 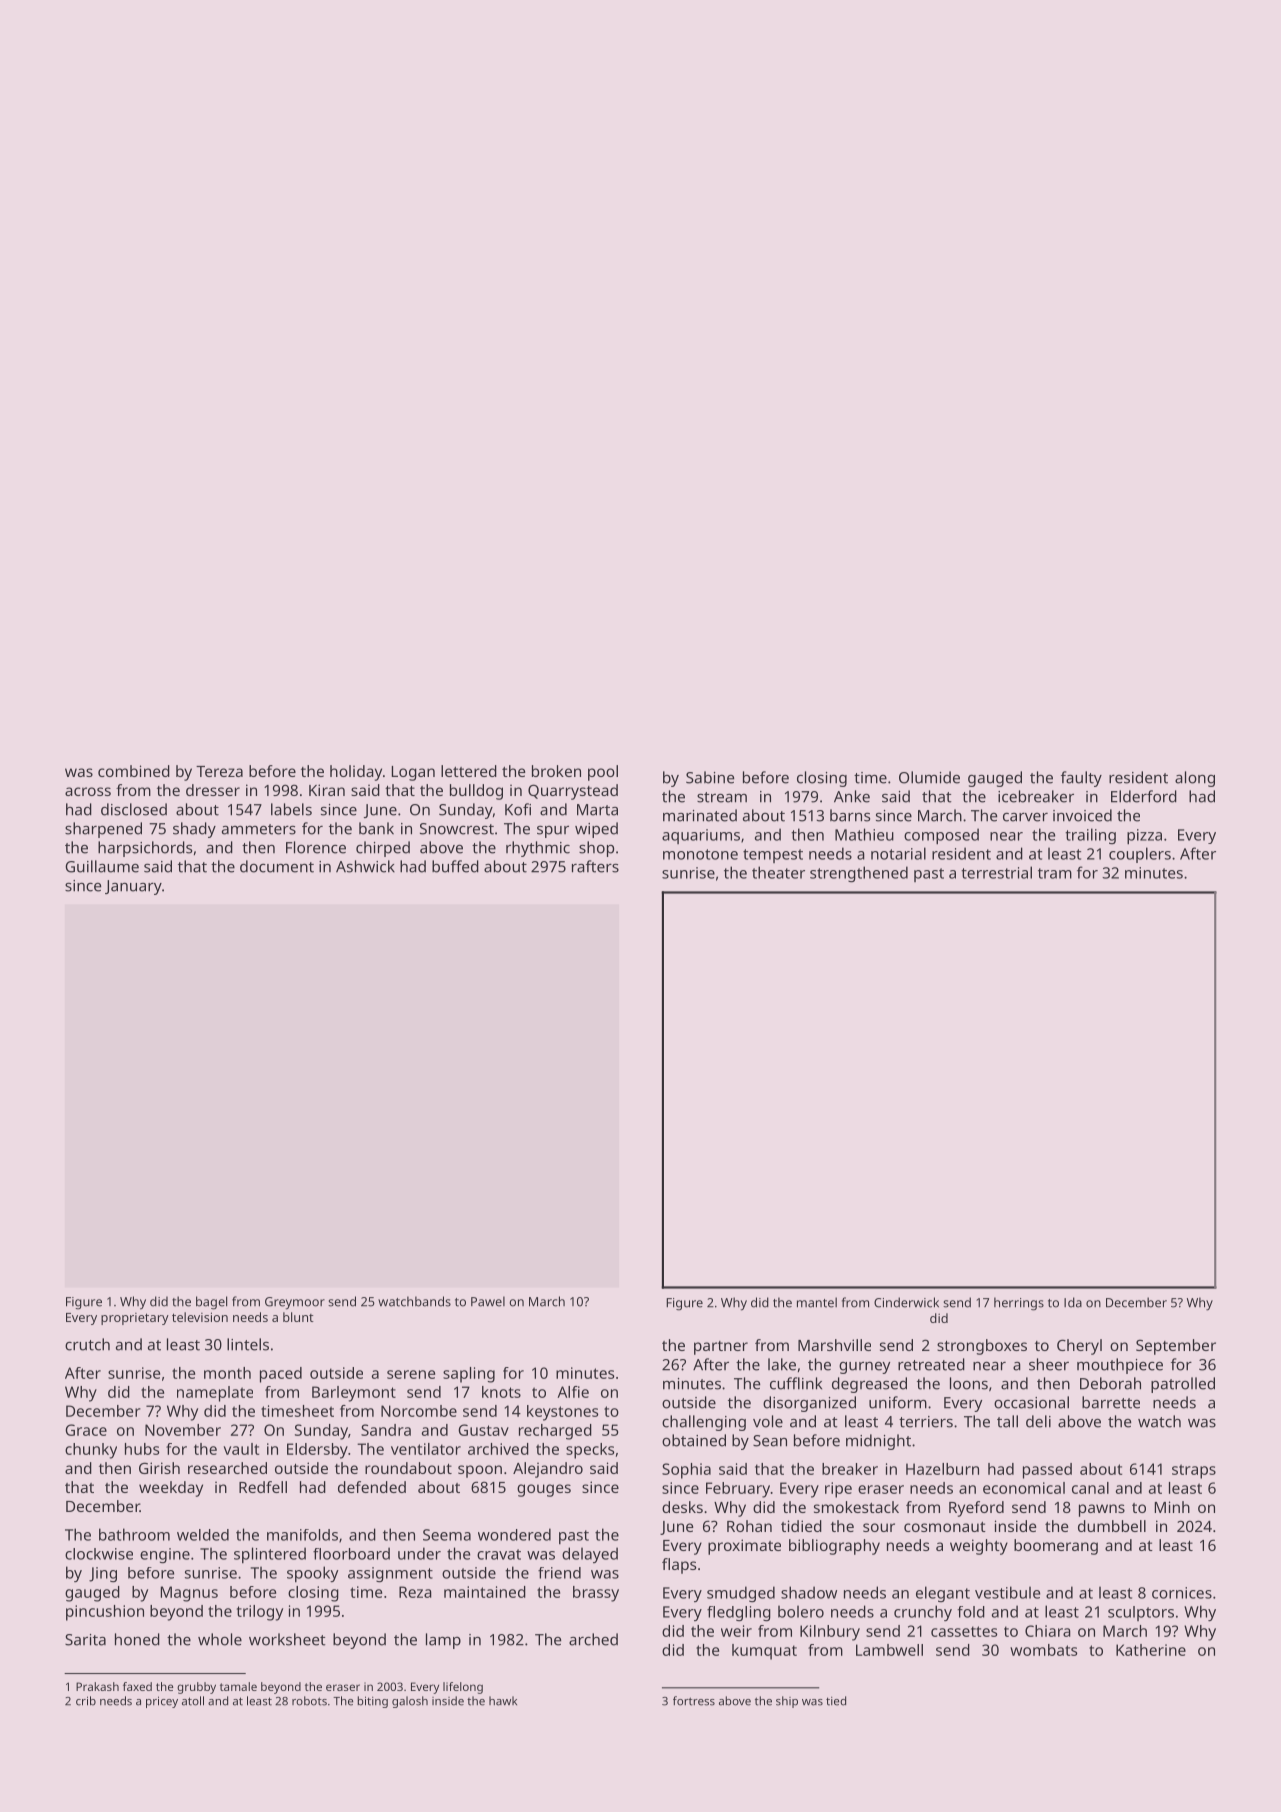 I want to click on bank, so click(x=376, y=828).
